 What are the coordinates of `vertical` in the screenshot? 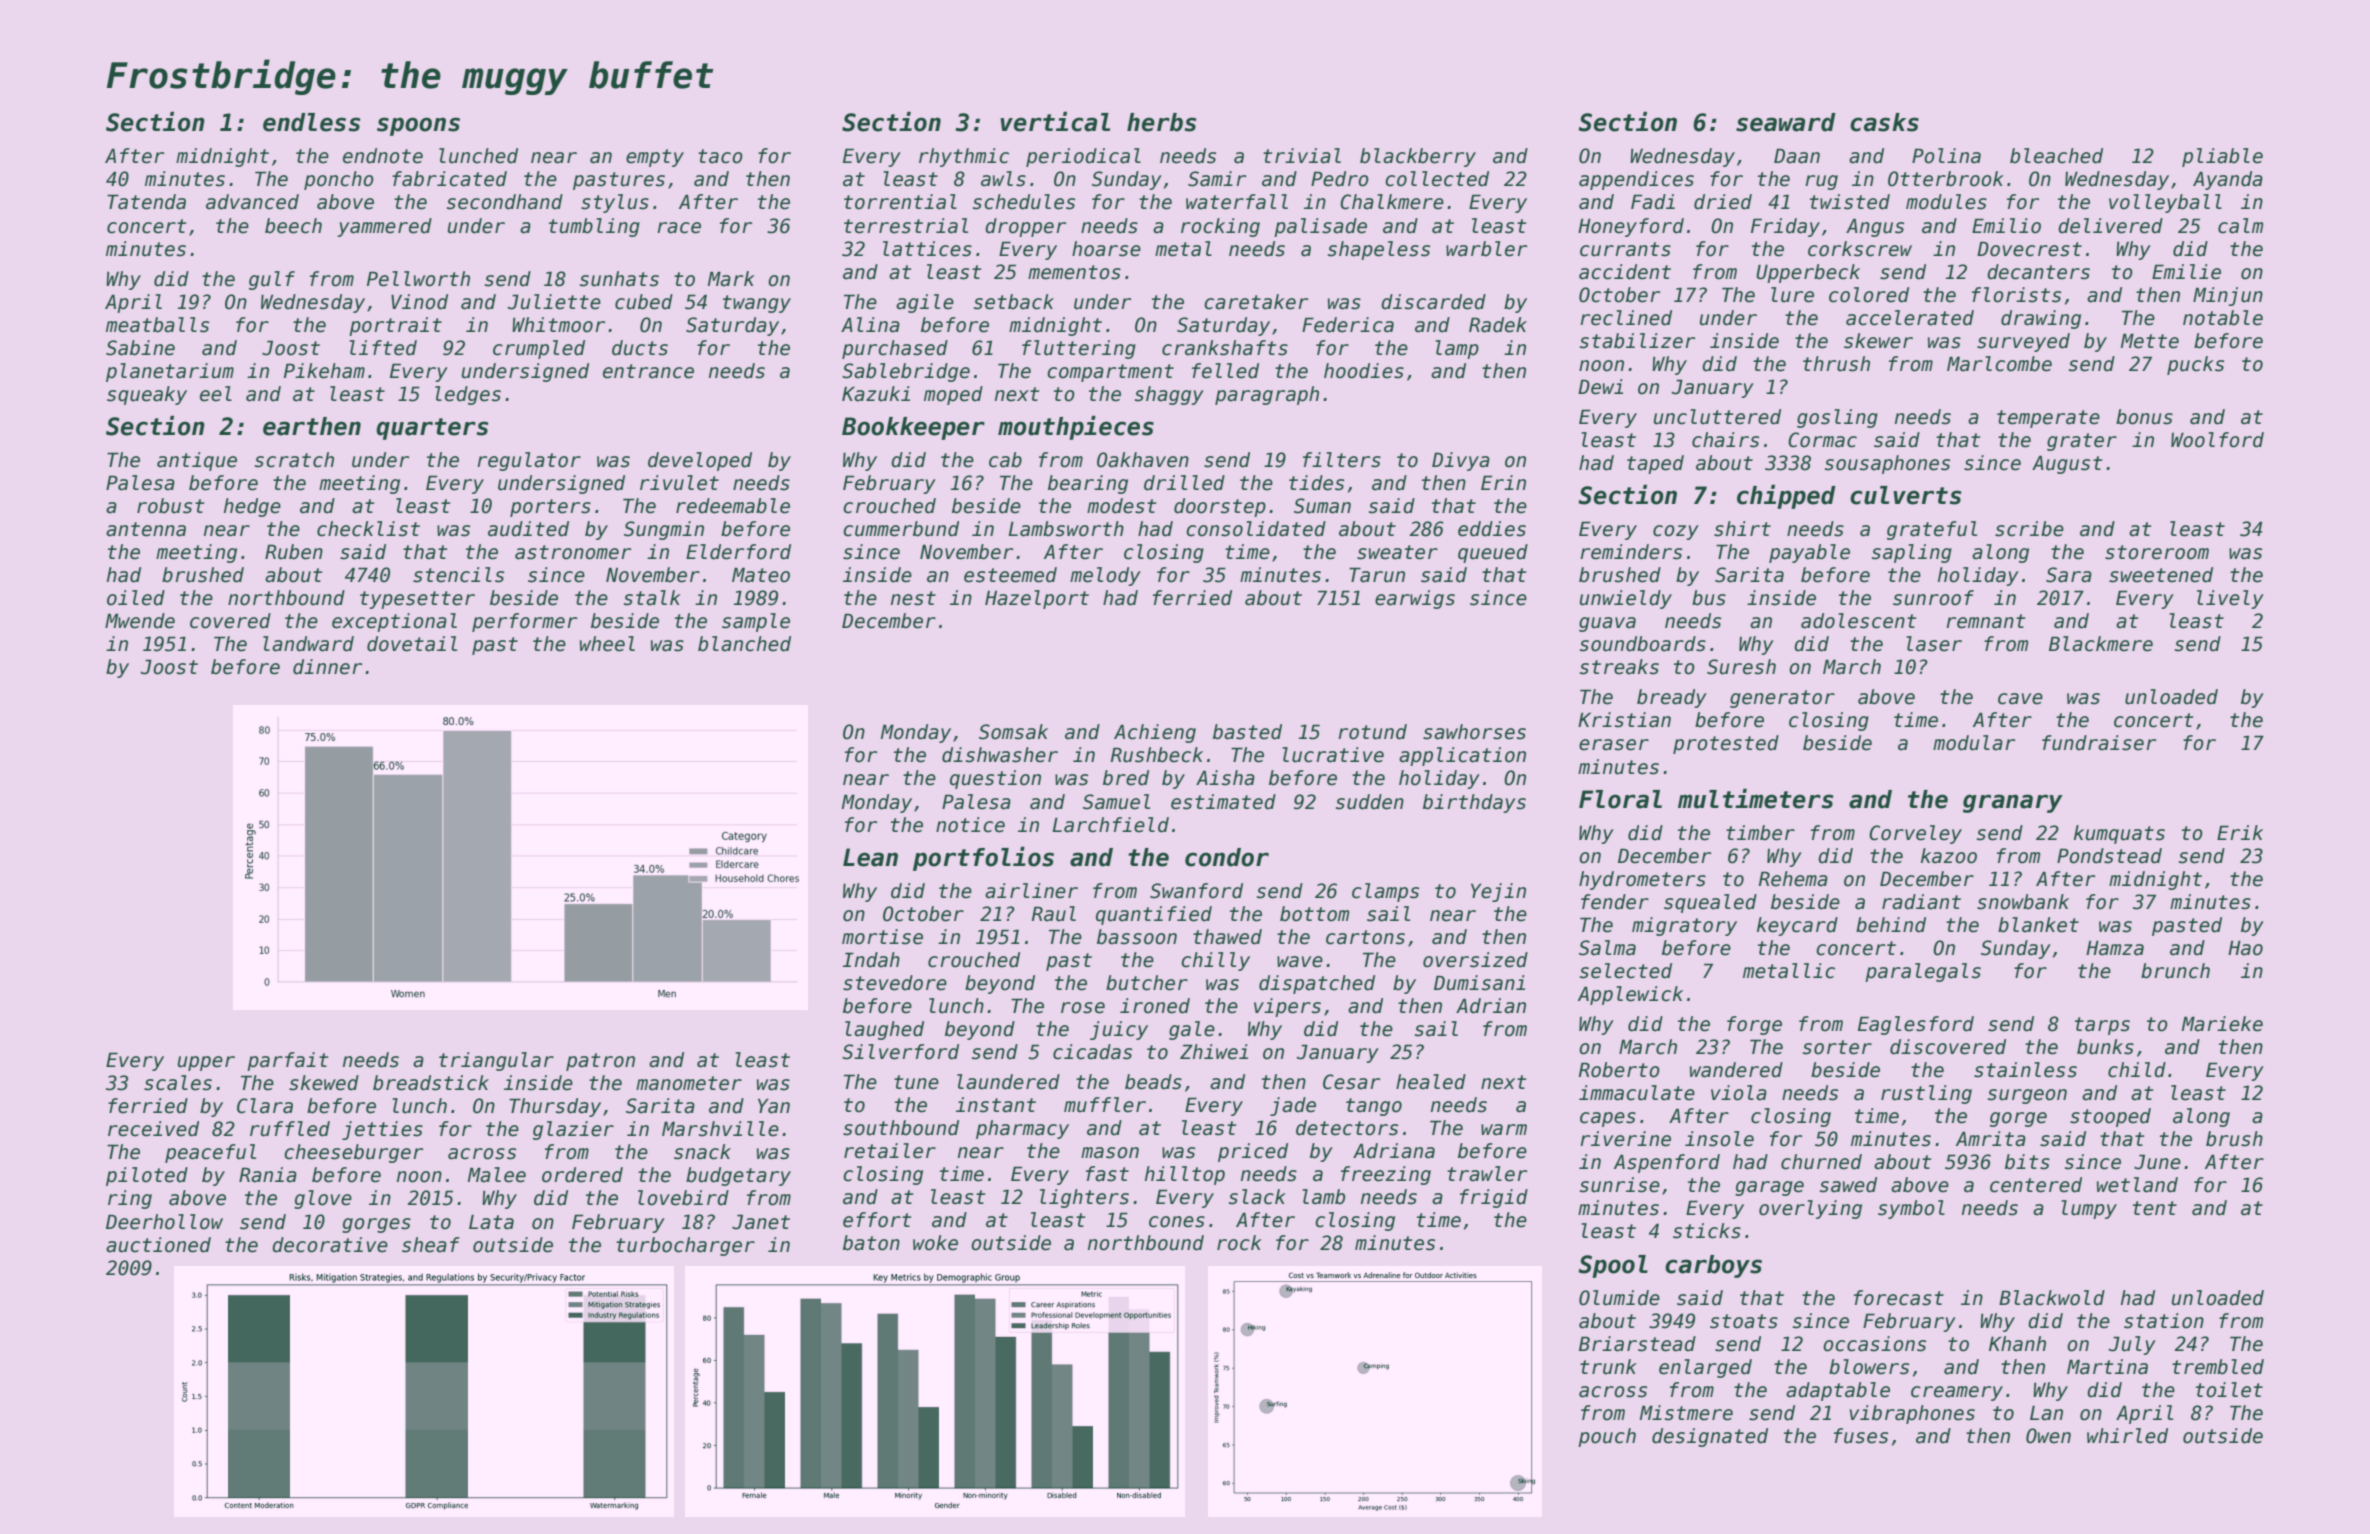 It's located at (1055, 122).
